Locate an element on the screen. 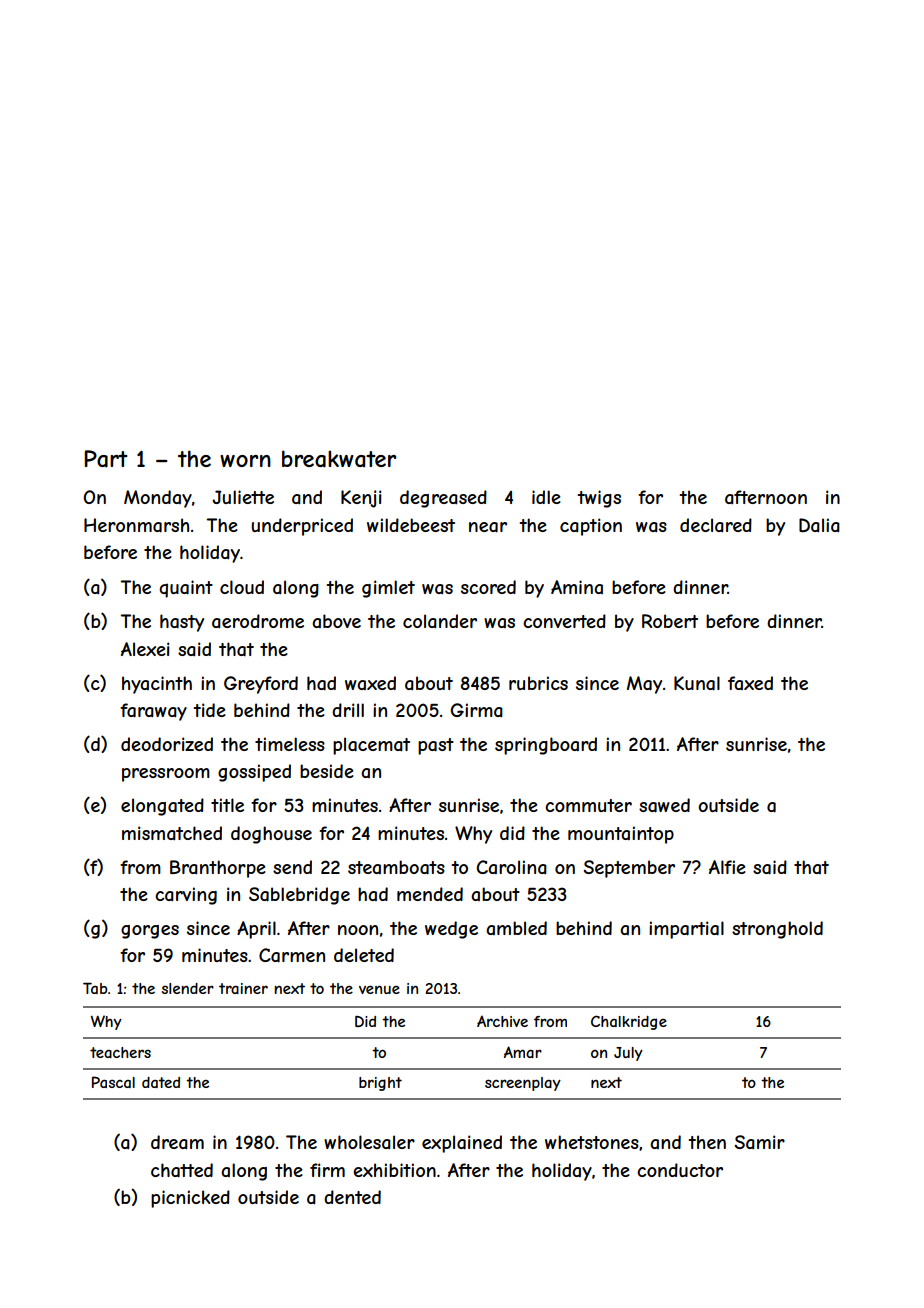 The height and width of the screenshot is (1308, 924). Chalkridge is located at coordinates (629, 1022).
